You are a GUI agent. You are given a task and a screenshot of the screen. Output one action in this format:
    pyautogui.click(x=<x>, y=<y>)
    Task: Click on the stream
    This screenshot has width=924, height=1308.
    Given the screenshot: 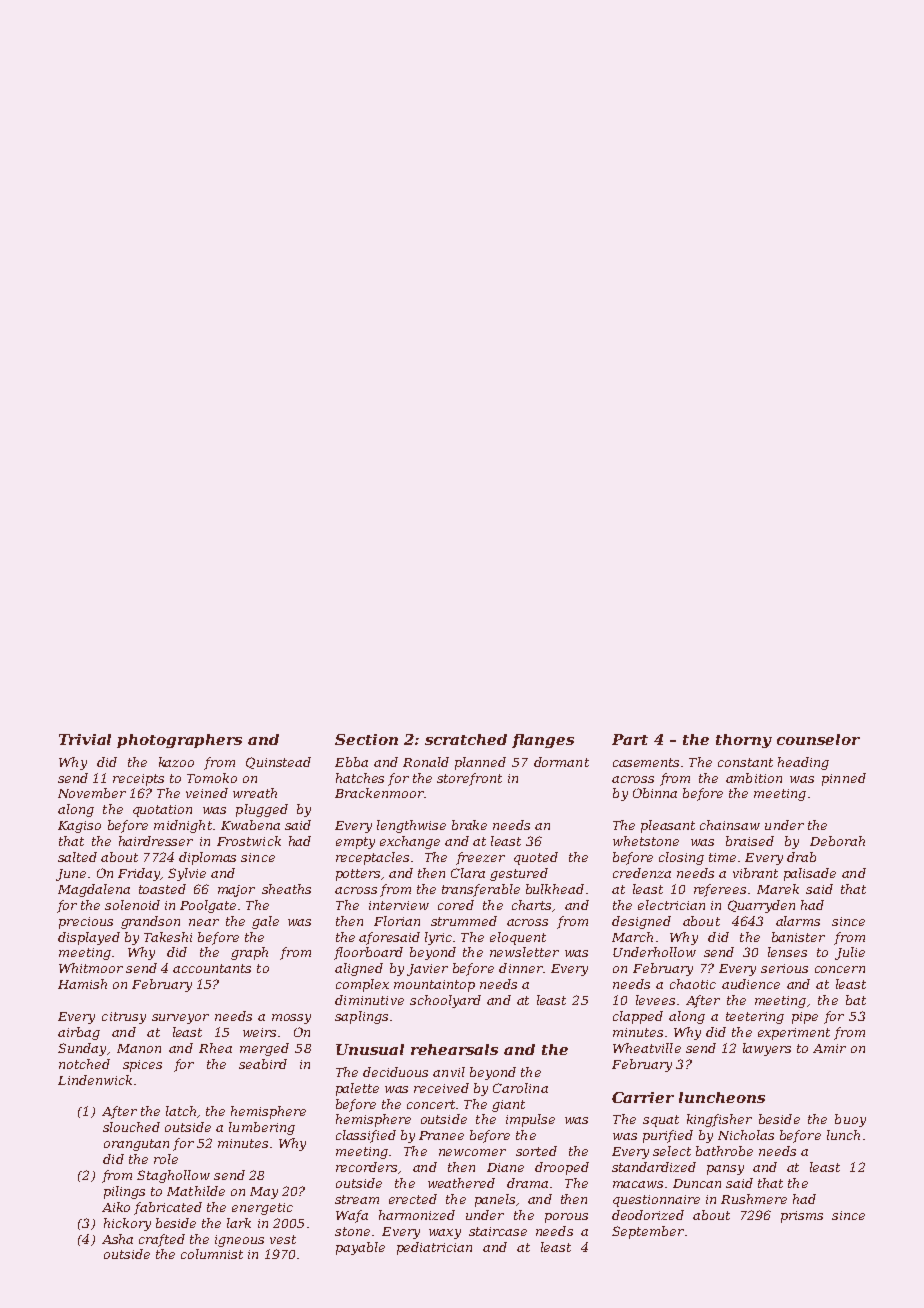 What is the action you would take?
    pyautogui.click(x=357, y=1199)
